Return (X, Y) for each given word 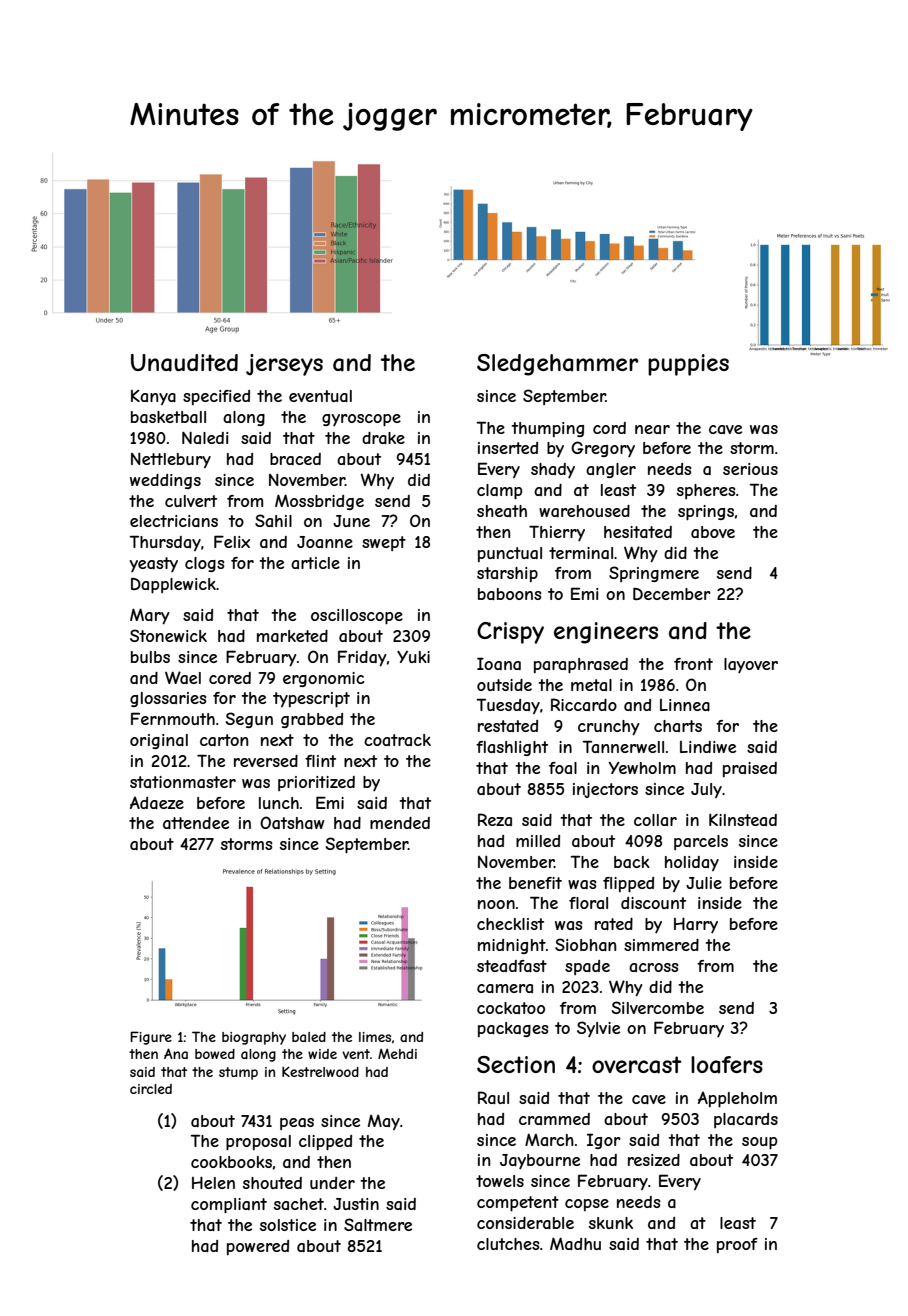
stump (238, 1073)
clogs (205, 564)
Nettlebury (171, 460)
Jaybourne (540, 1161)
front (693, 664)
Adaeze (157, 802)
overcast (637, 1065)
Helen (213, 1182)
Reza (495, 819)
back (632, 862)
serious (750, 469)
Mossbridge (319, 502)
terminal (581, 553)
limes (375, 1037)
